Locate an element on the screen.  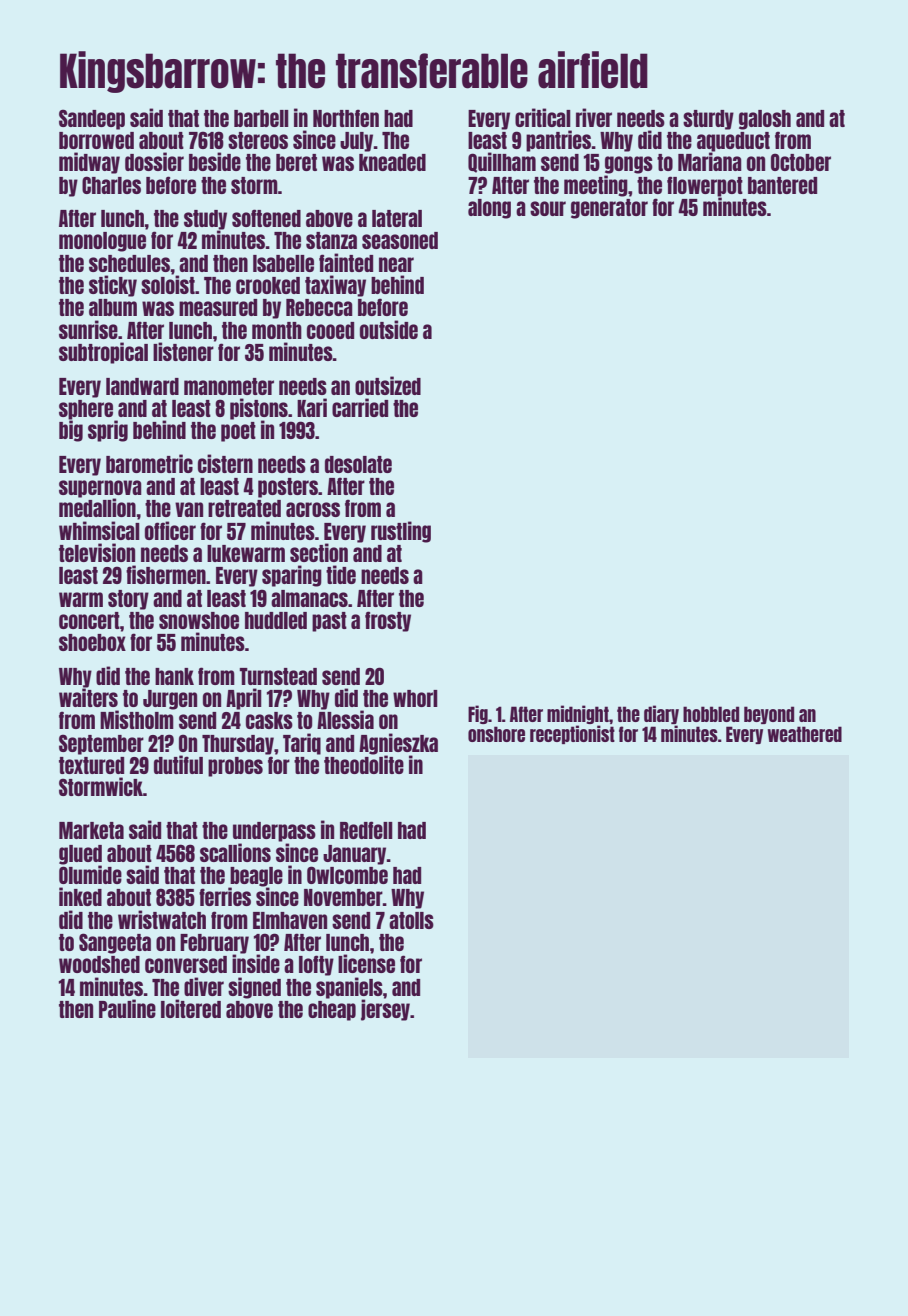
frosty is located at coordinates (388, 621).
